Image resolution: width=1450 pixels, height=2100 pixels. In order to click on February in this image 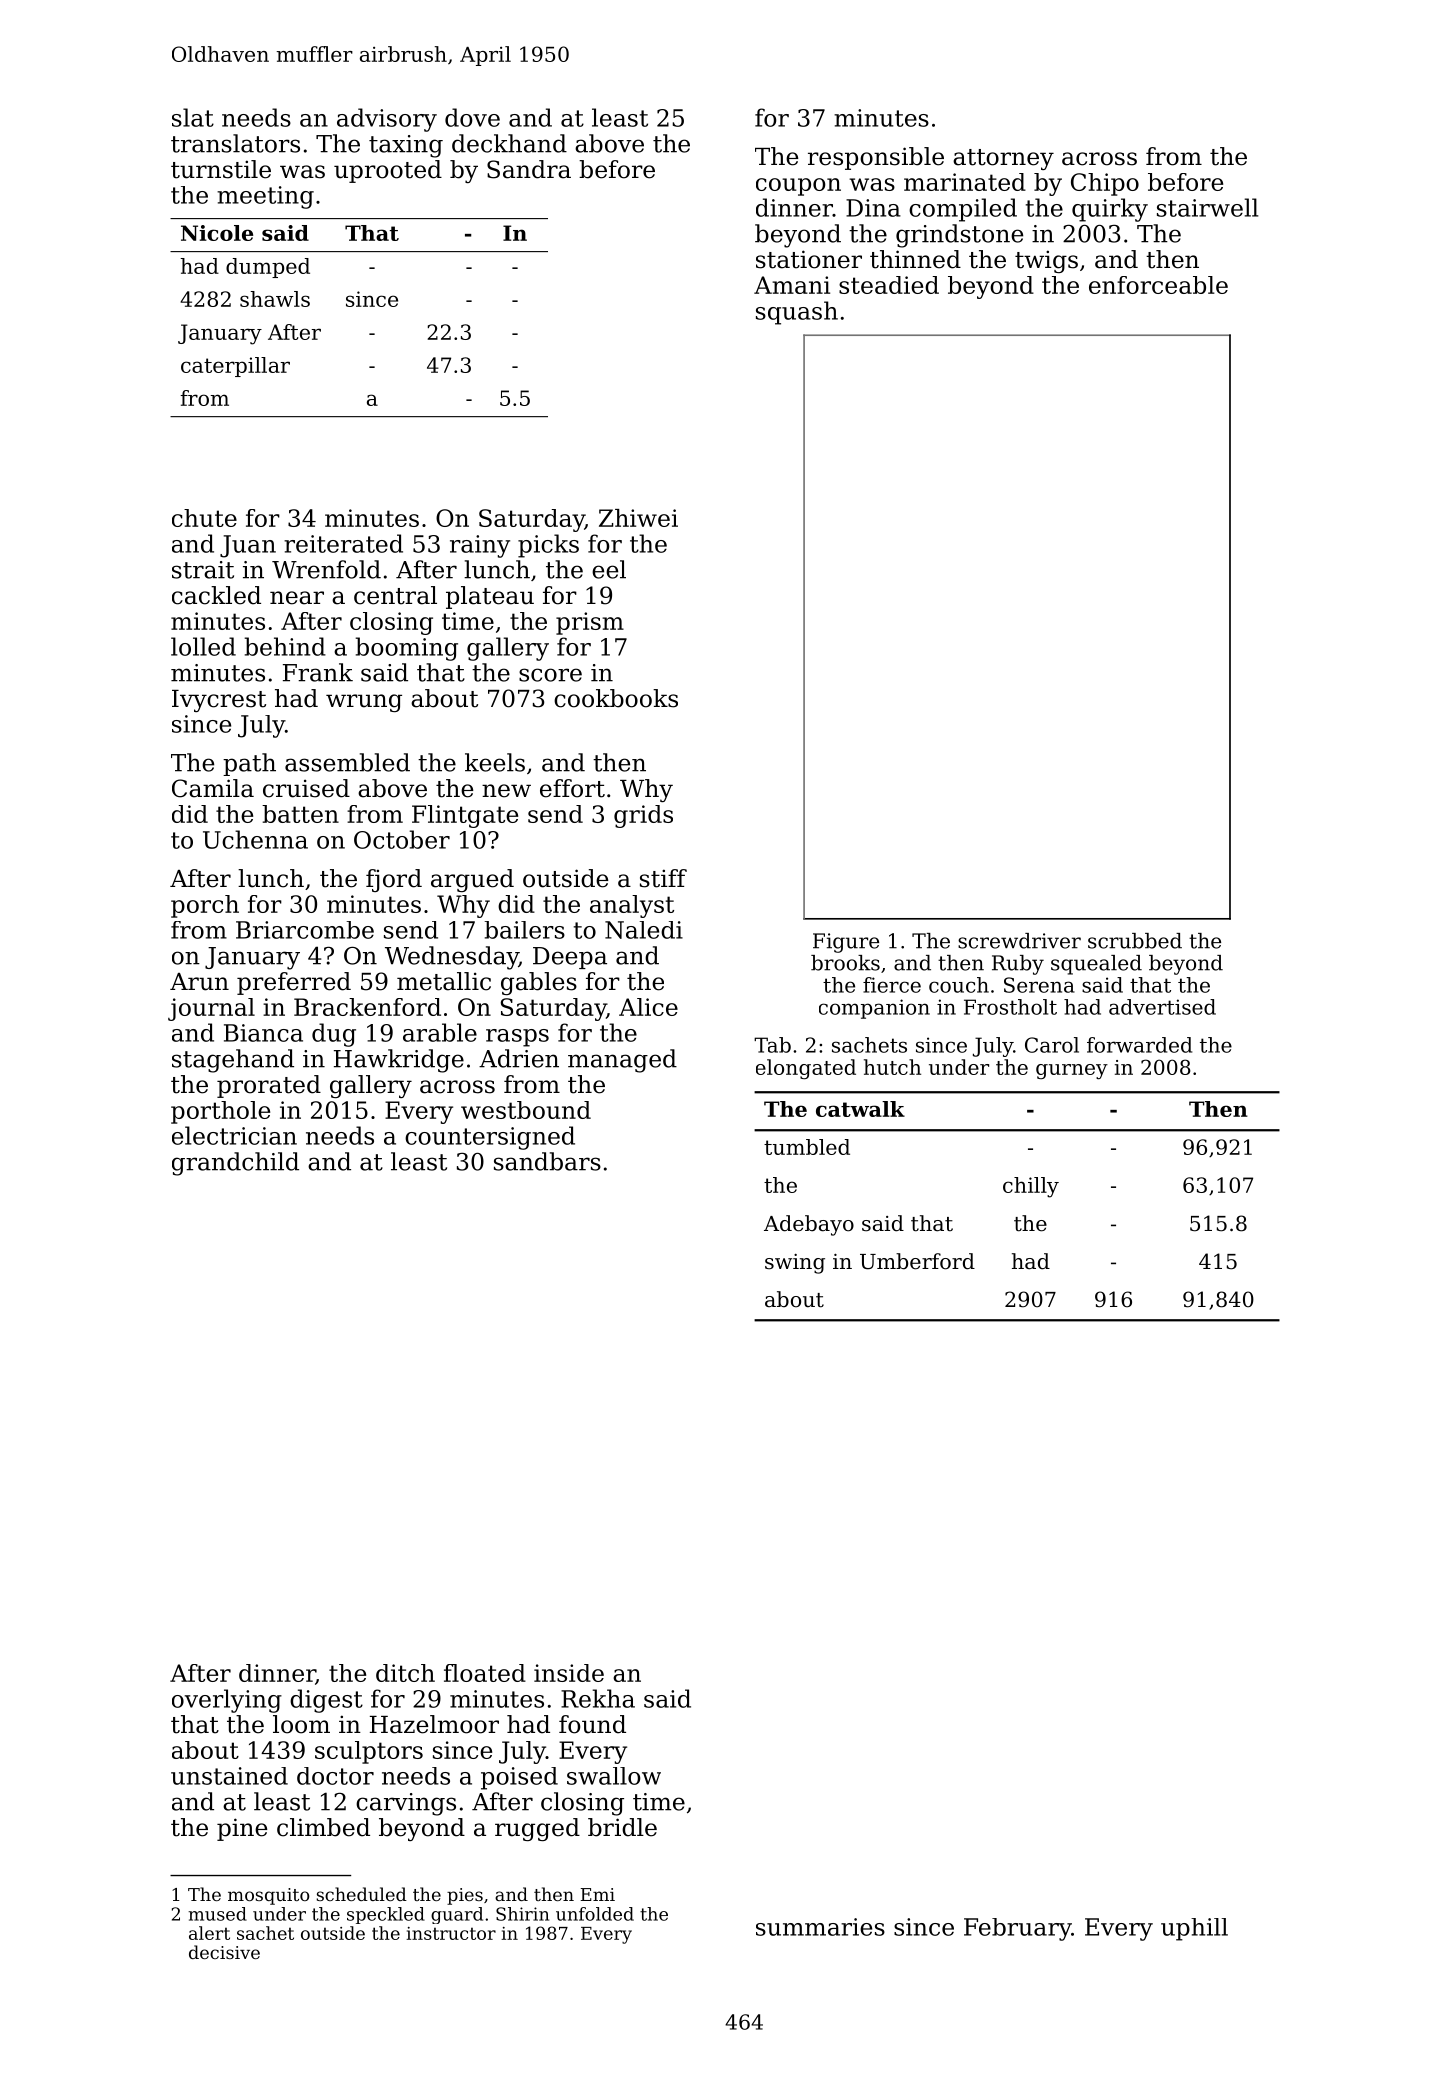, I will do `click(1018, 1929)`.
